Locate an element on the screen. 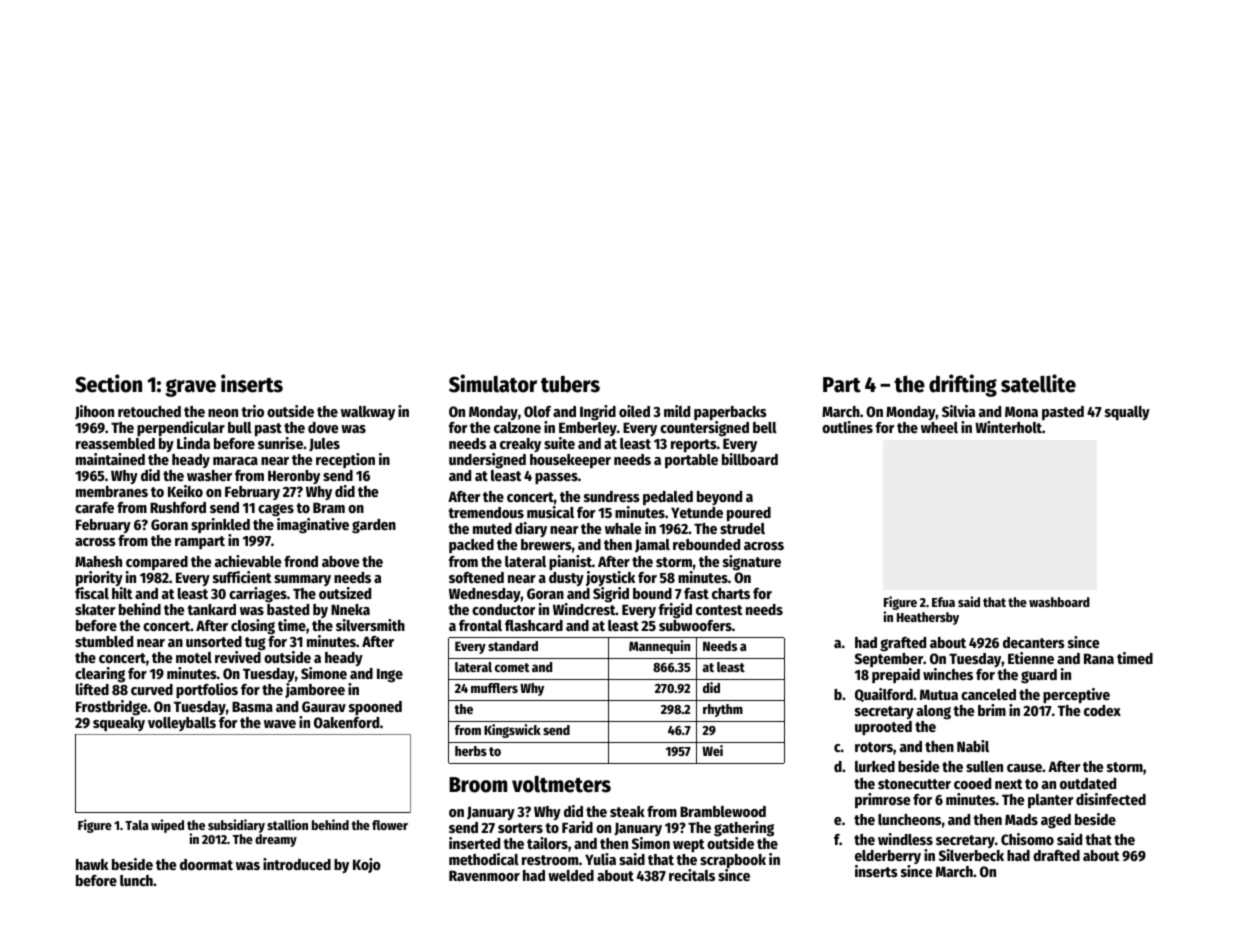  Efua is located at coordinates (943, 602).
